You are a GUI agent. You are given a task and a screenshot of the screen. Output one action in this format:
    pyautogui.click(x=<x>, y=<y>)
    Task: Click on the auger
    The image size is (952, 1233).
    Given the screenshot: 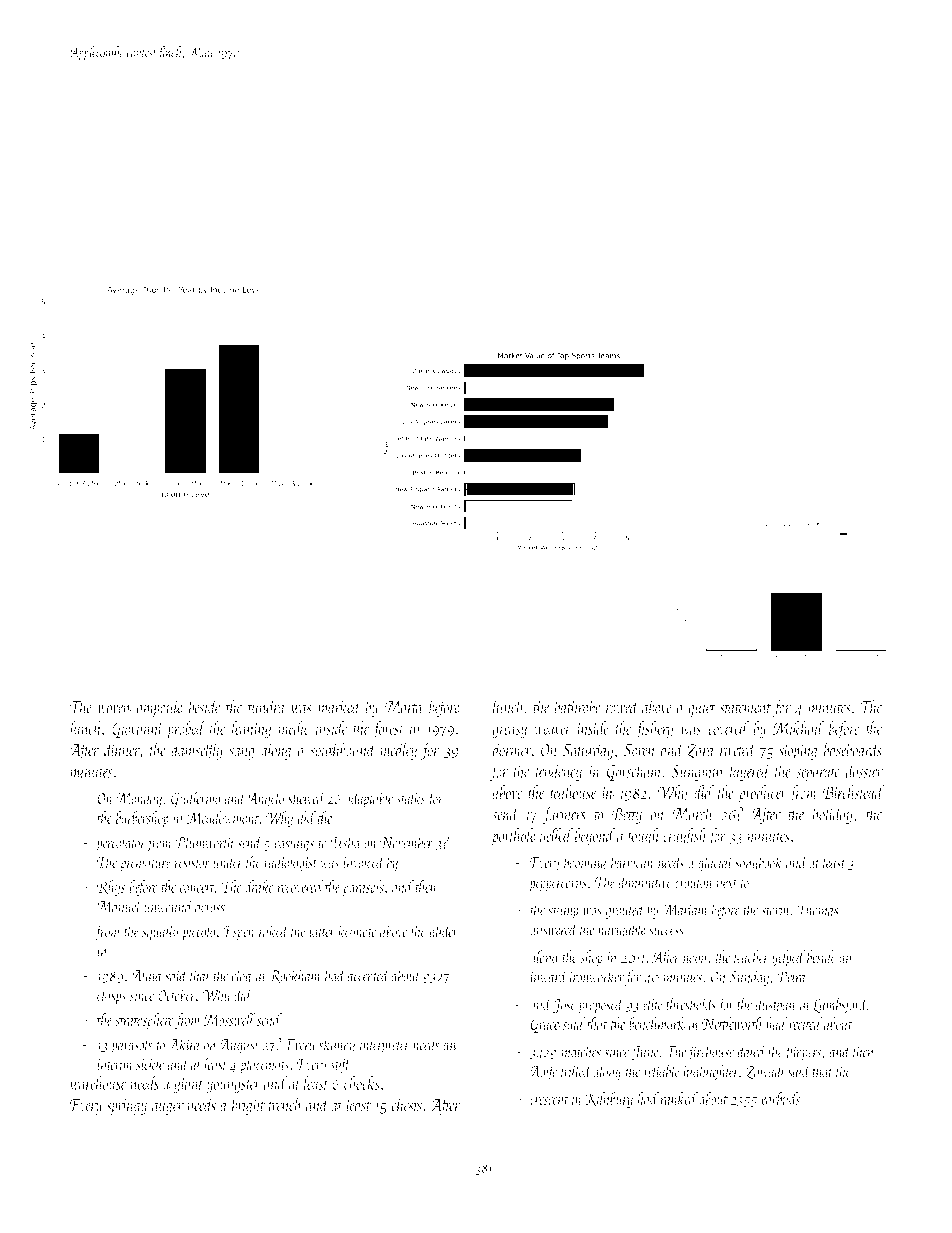 What is the action you would take?
    pyautogui.click(x=168, y=1109)
